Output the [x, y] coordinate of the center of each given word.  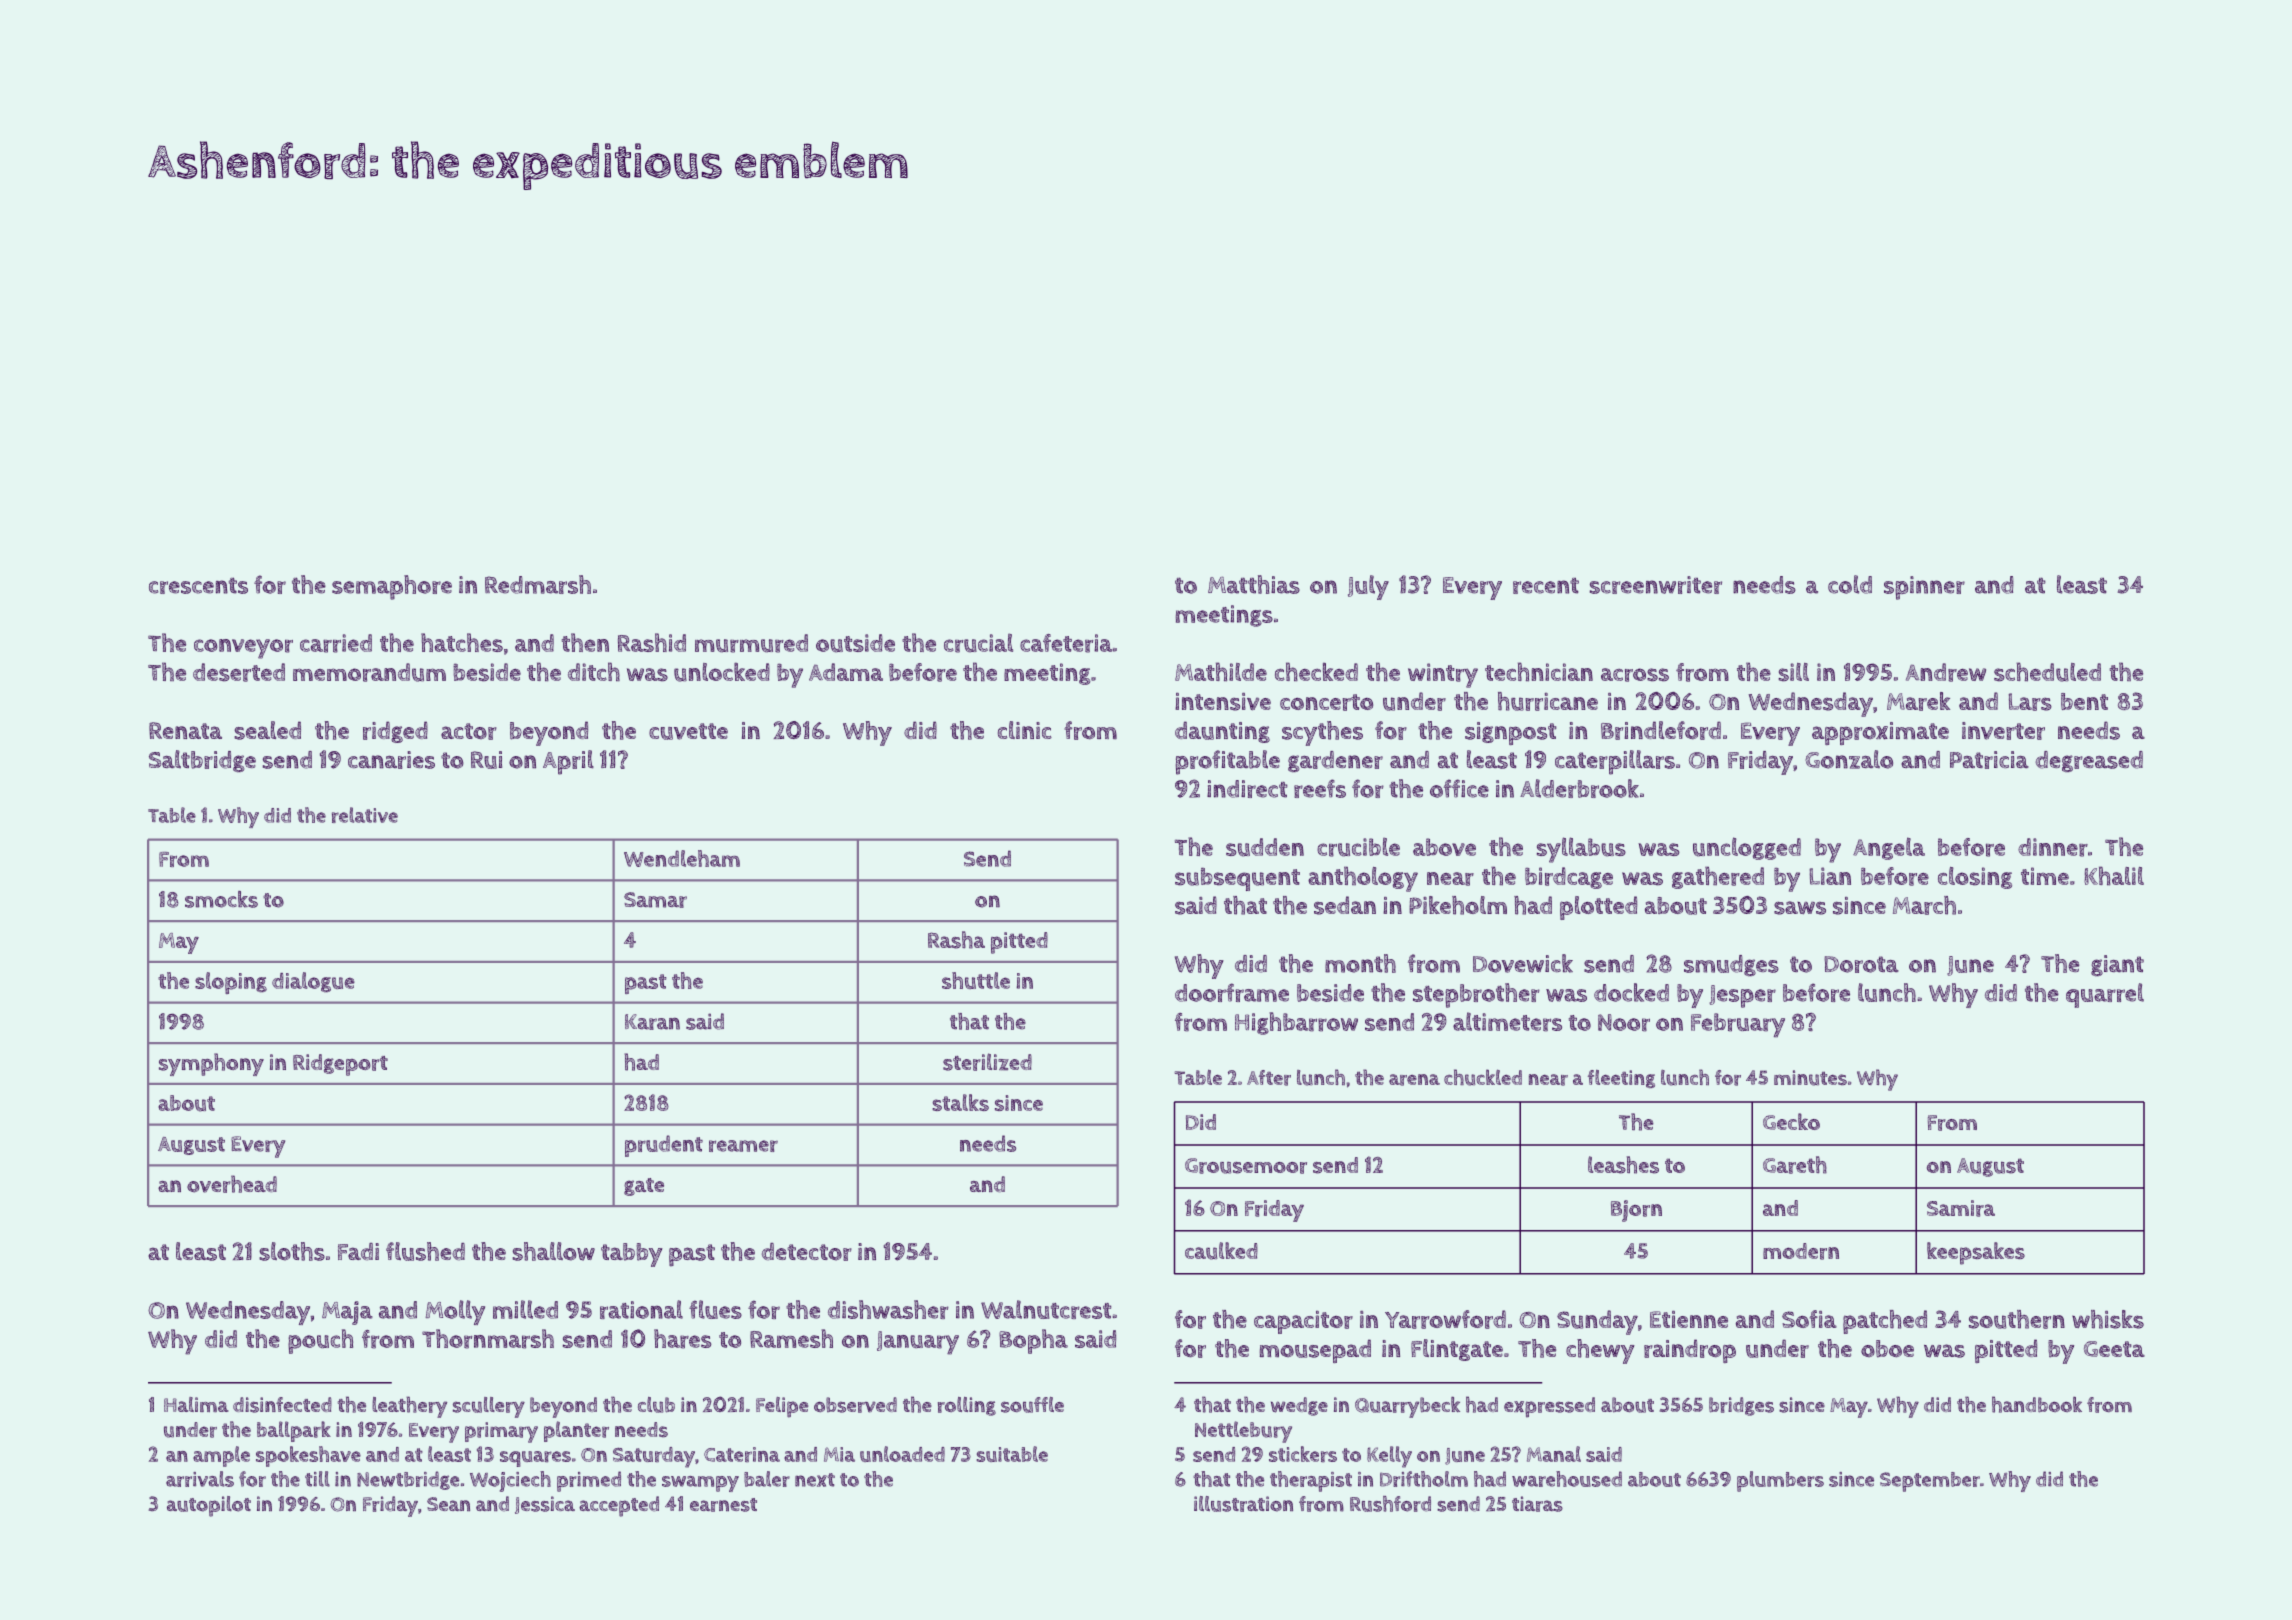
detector [807, 1252]
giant [2117, 966]
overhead [232, 1184]
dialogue [313, 982]
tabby [632, 1255]
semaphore [392, 587]
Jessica [545, 1505]
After [1269, 1078]
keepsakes [1976, 1253]
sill [1793, 672]
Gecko [1791, 1121]
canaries [391, 760]
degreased [2089, 761]
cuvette [688, 731]
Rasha [956, 940]
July [1368, 587]
